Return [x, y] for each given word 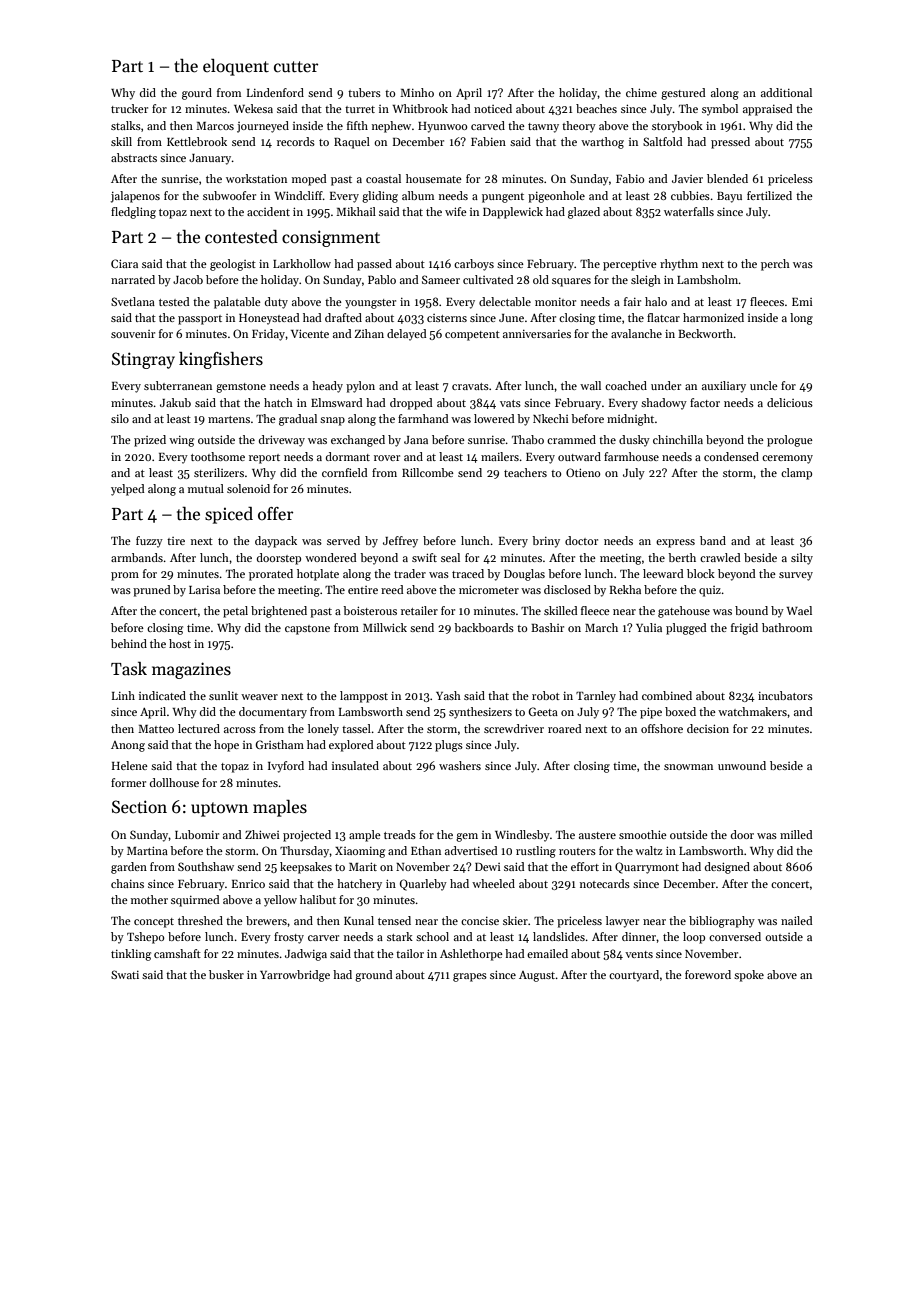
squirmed [195, 901]
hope [226, 746]
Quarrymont [647, 868]
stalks [126, 125]
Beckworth [706, 333]
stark [400, 936]
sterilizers [219, 472]
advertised [471, 850]
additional [786, 92]
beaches [596, 108]
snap [332, 421]
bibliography [722, 922]
